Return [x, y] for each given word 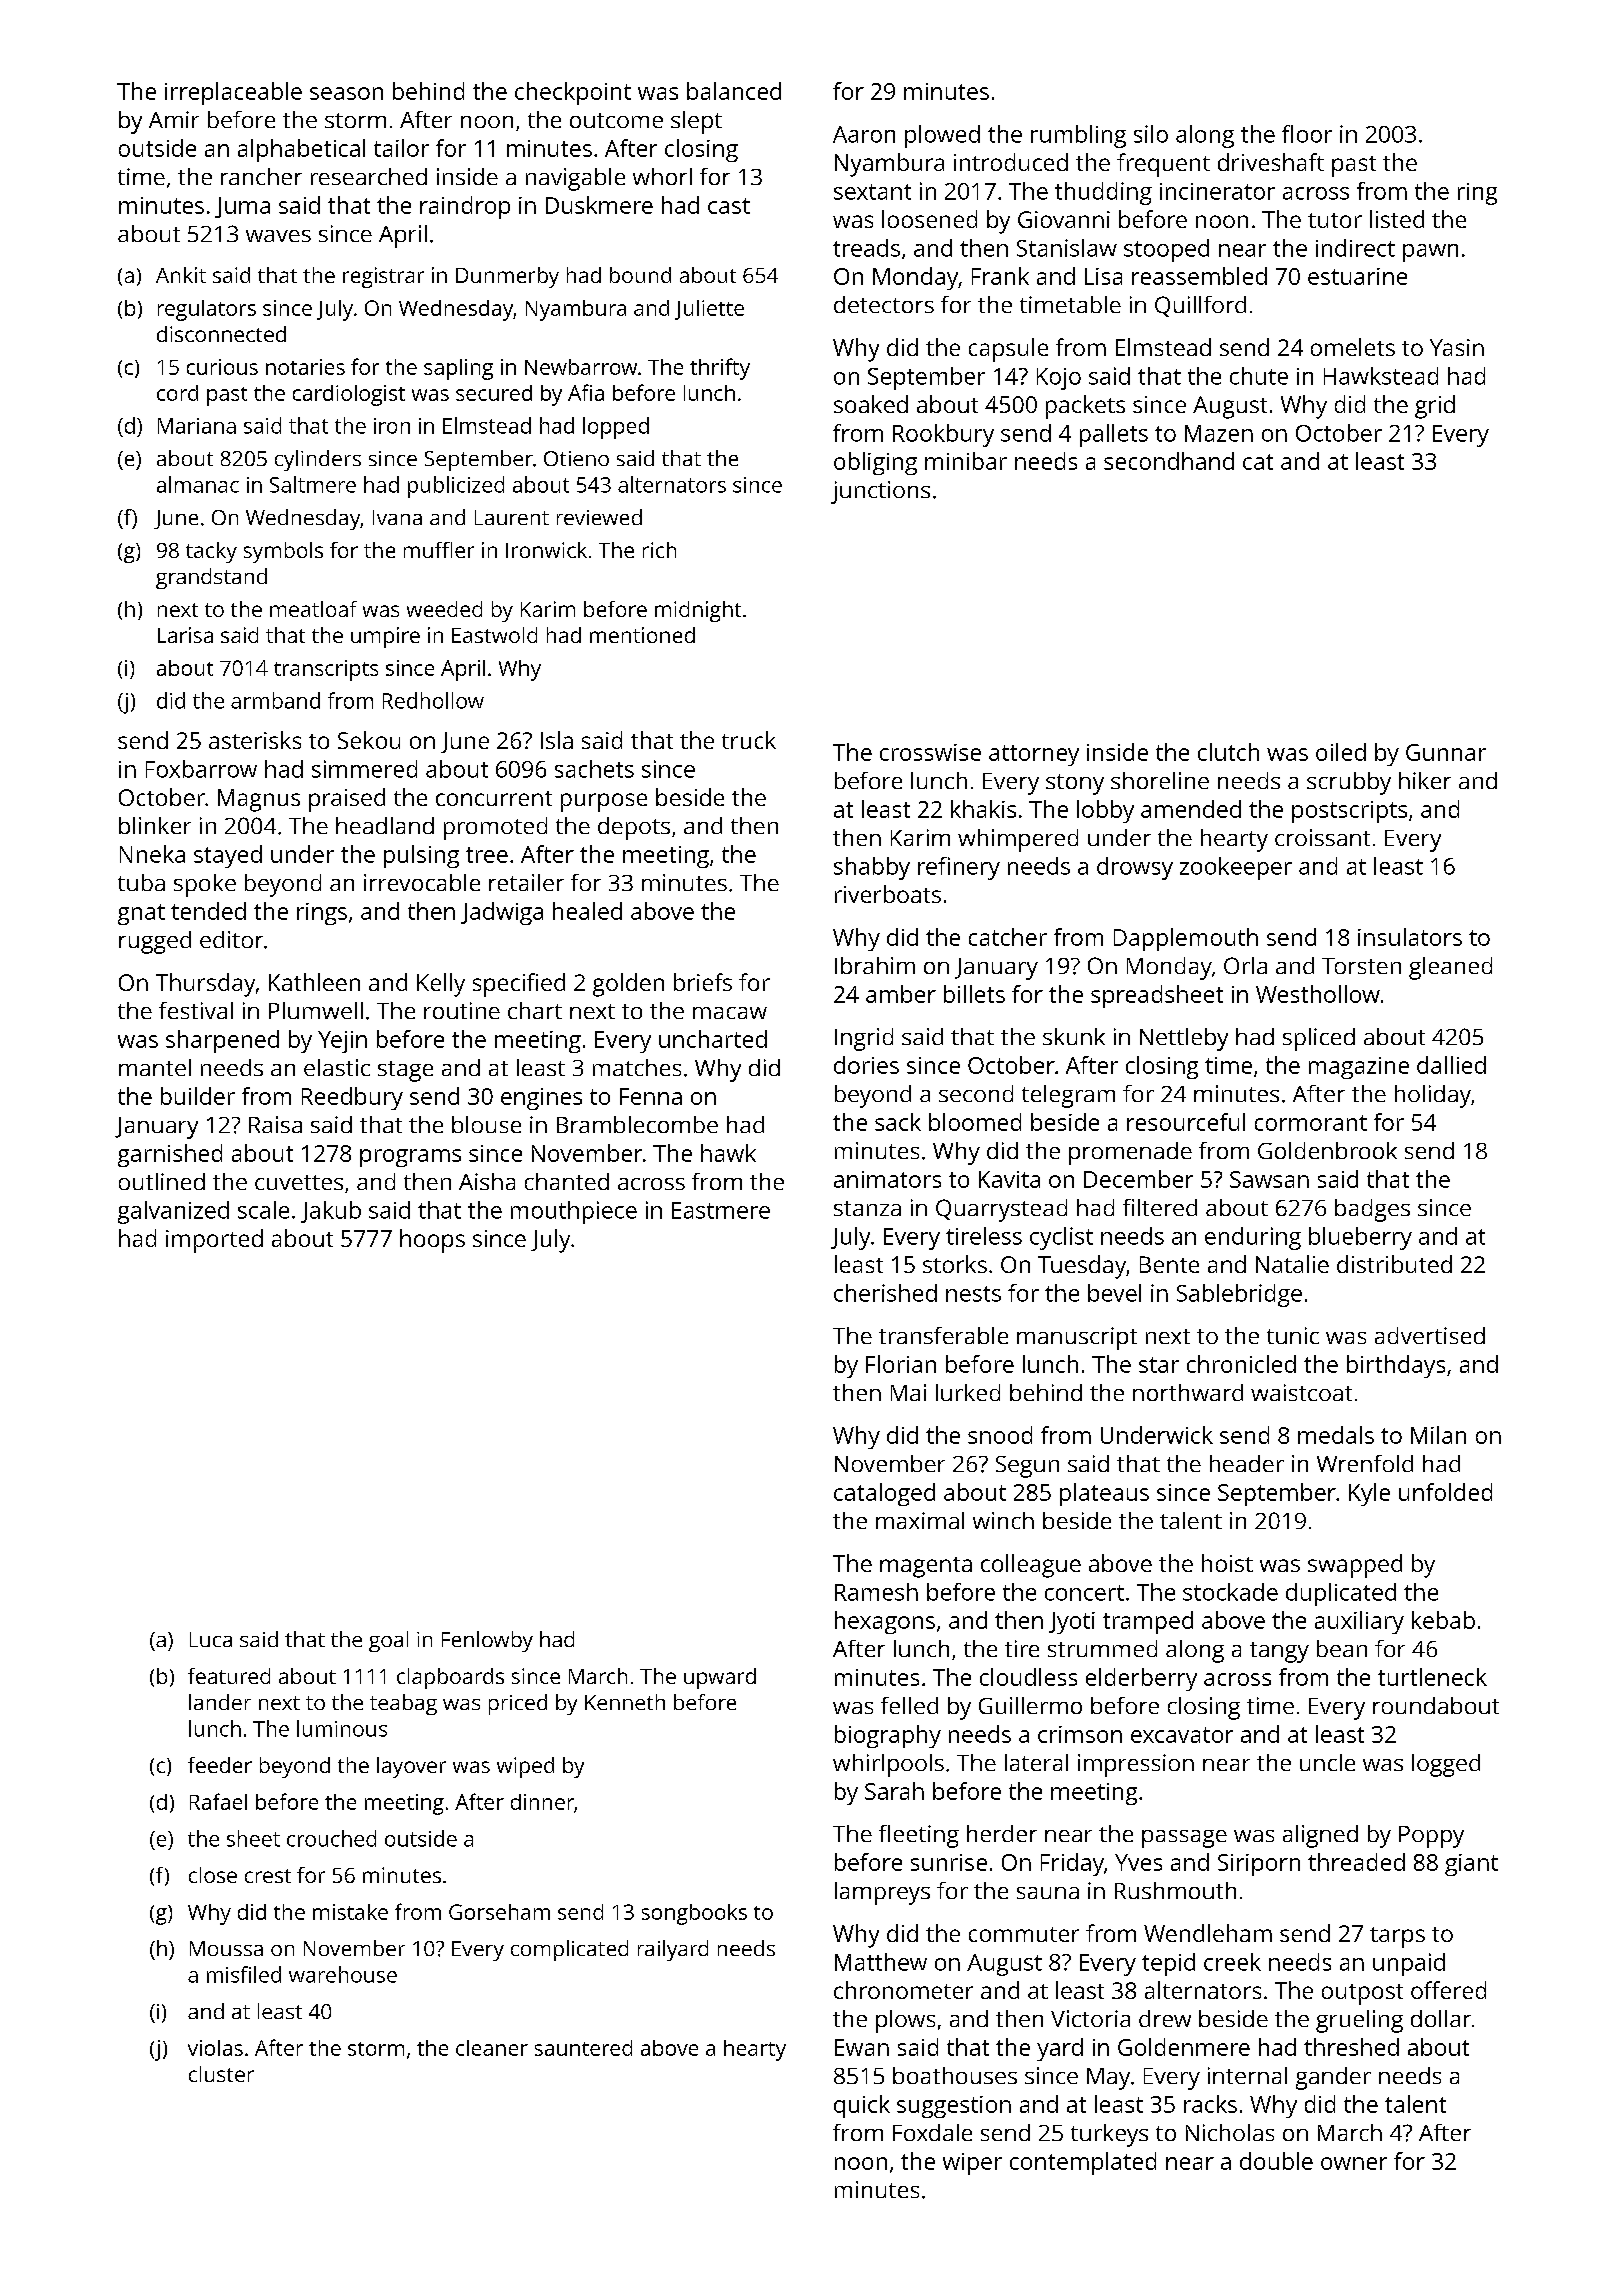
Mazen [1219, 433]
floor [1307, 134]
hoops [432, 1241]
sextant [872, 192]
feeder [220, 1765]
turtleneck [1432, 1677]
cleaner [492, 2048]
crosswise [930, 752]
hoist [1227, 1563]
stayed [228, 856]
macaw [730, 1013]
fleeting [919, 1836]
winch [1003, 1520]
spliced [1319, 1039]
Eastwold [494, 635]
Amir [174, 119]
